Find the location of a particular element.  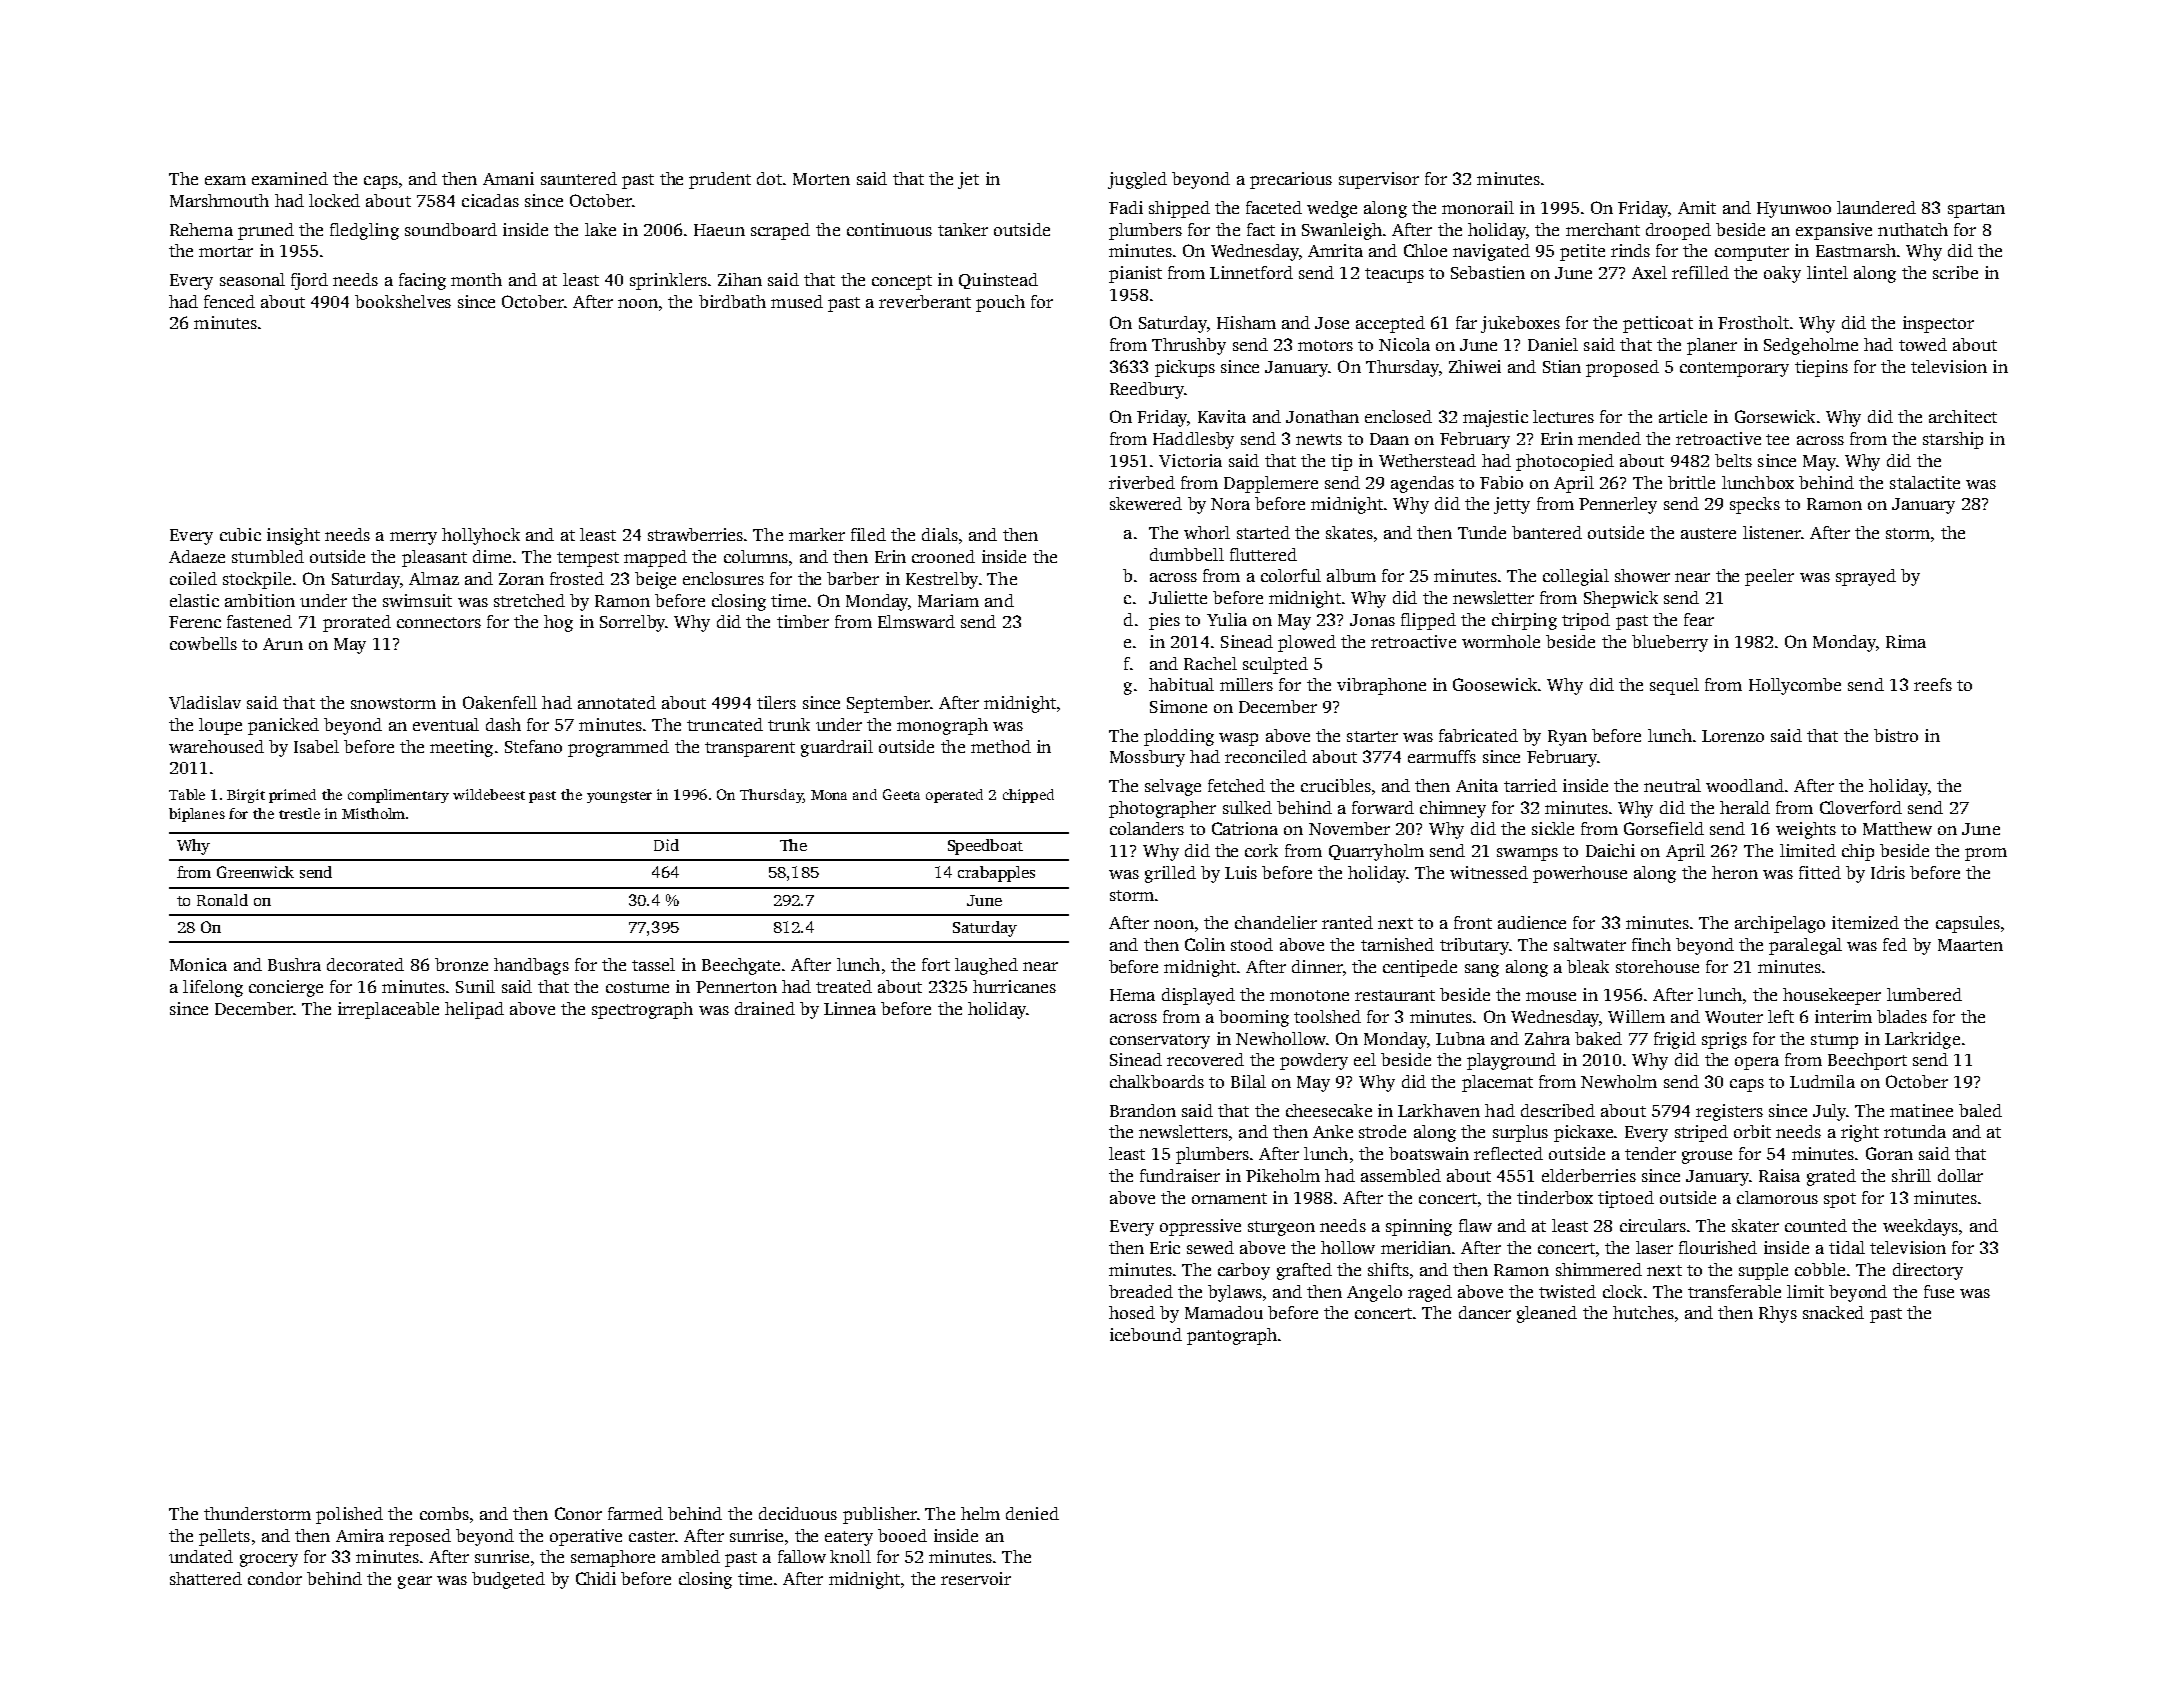

Linnea is located at coordinates (850, 1008).
